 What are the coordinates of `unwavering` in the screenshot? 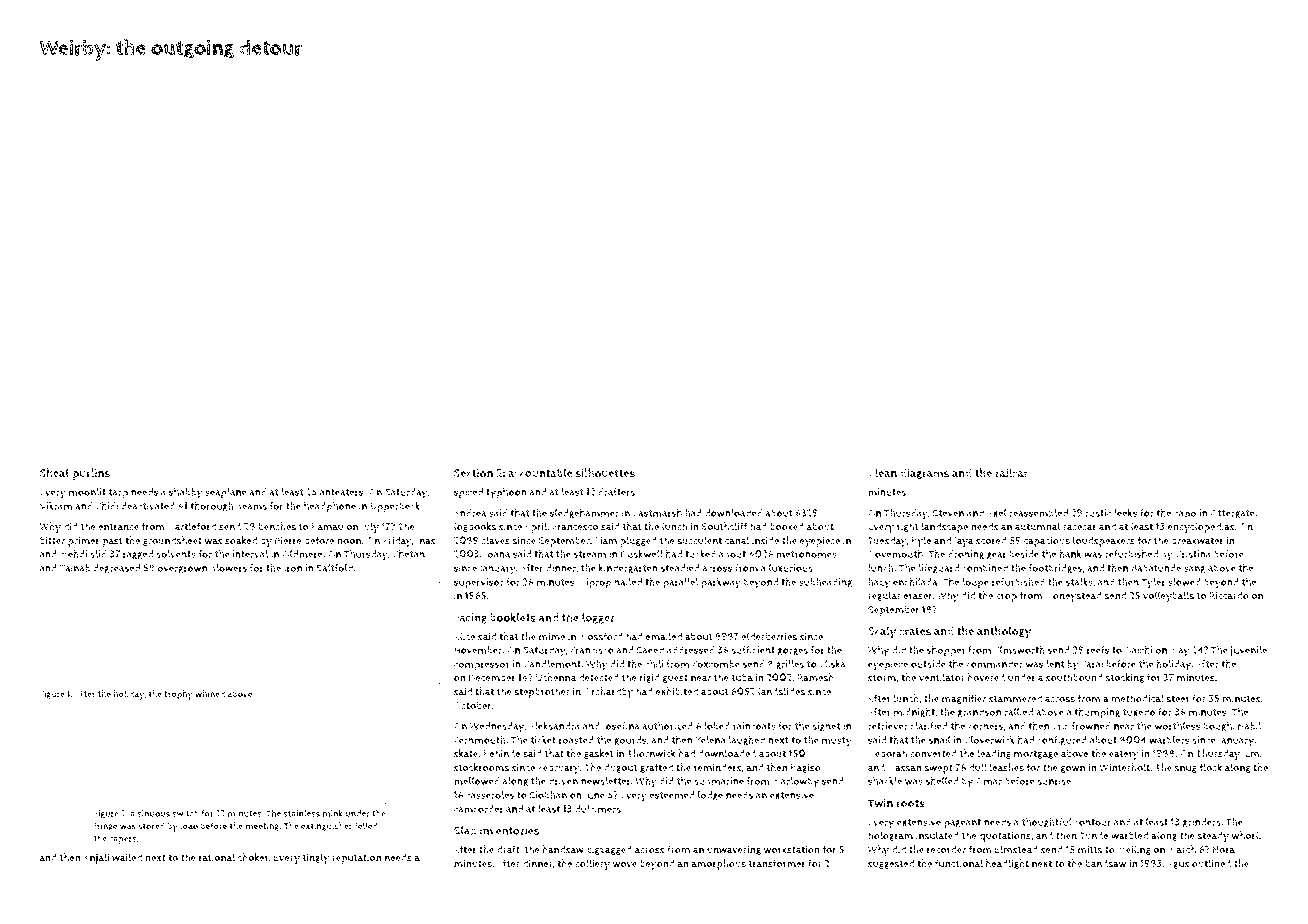 It's located at (734, 850).
